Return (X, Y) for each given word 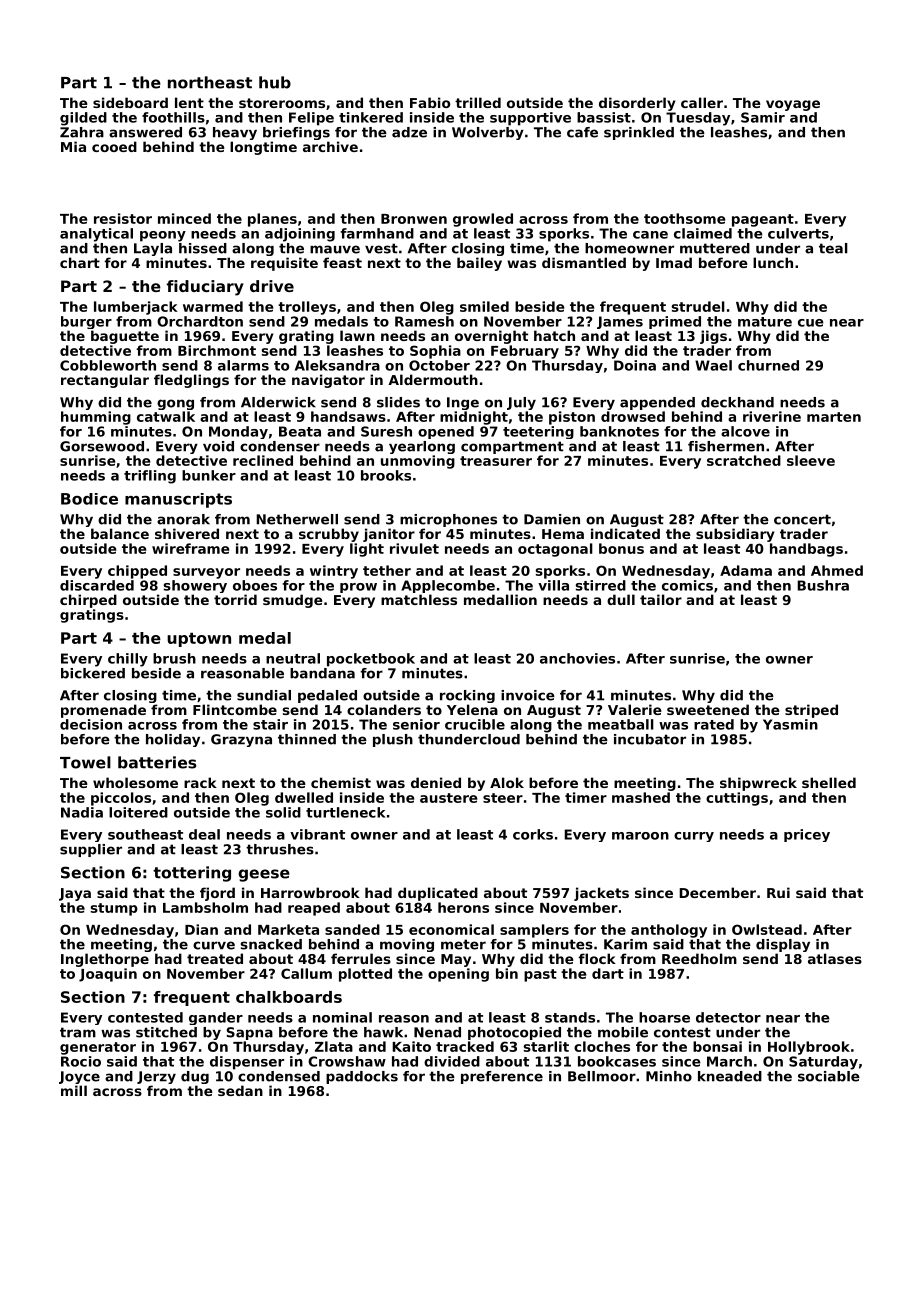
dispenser (247, 1063)
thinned (307, 739)
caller (702, 102)
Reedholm (699, 958)
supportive (530, 119)
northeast (210, 82)
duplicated (438, 894)
